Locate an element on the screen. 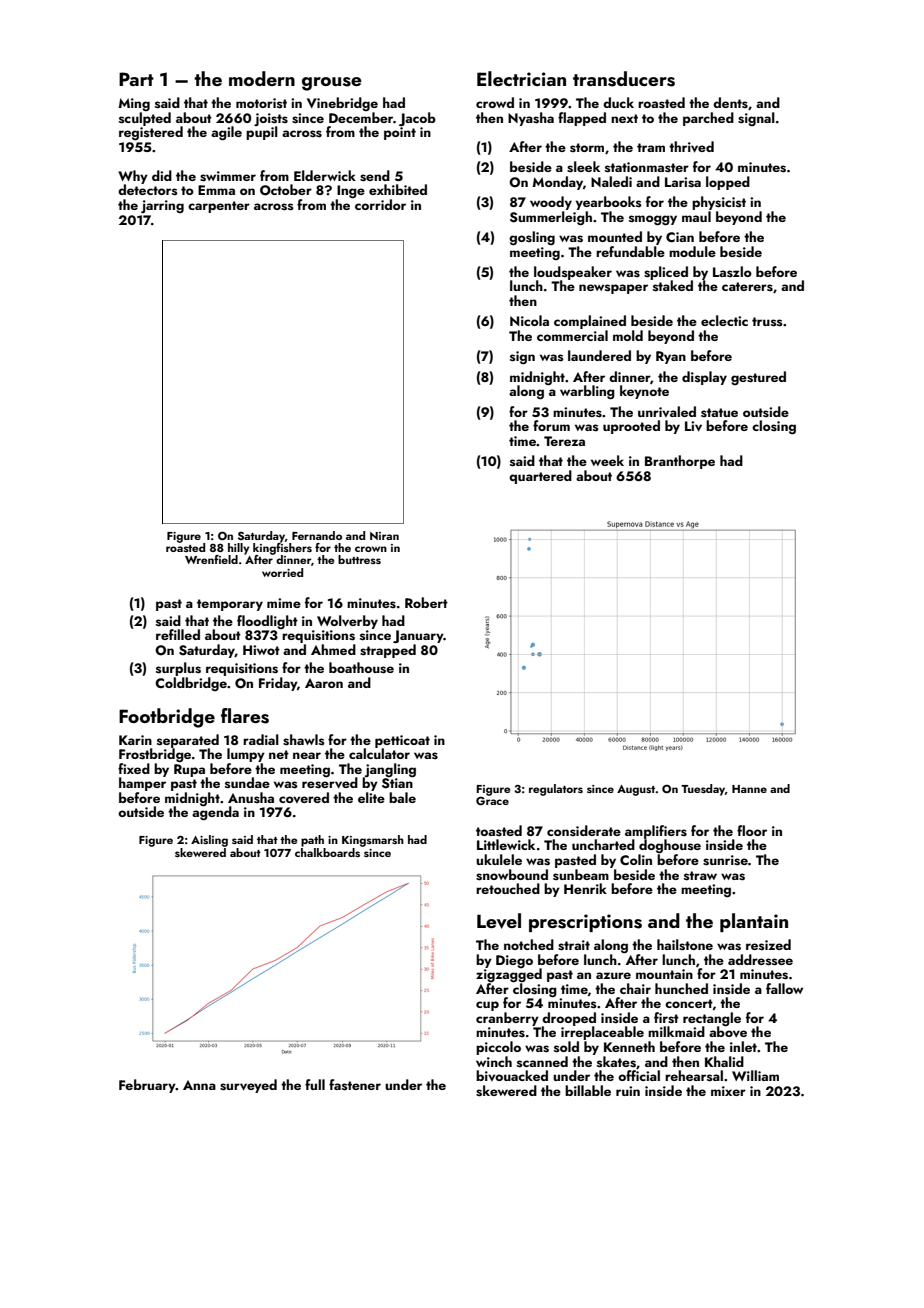 This screenshot has width=924, height=1308. keynote is located at coordinates (644, 392).
